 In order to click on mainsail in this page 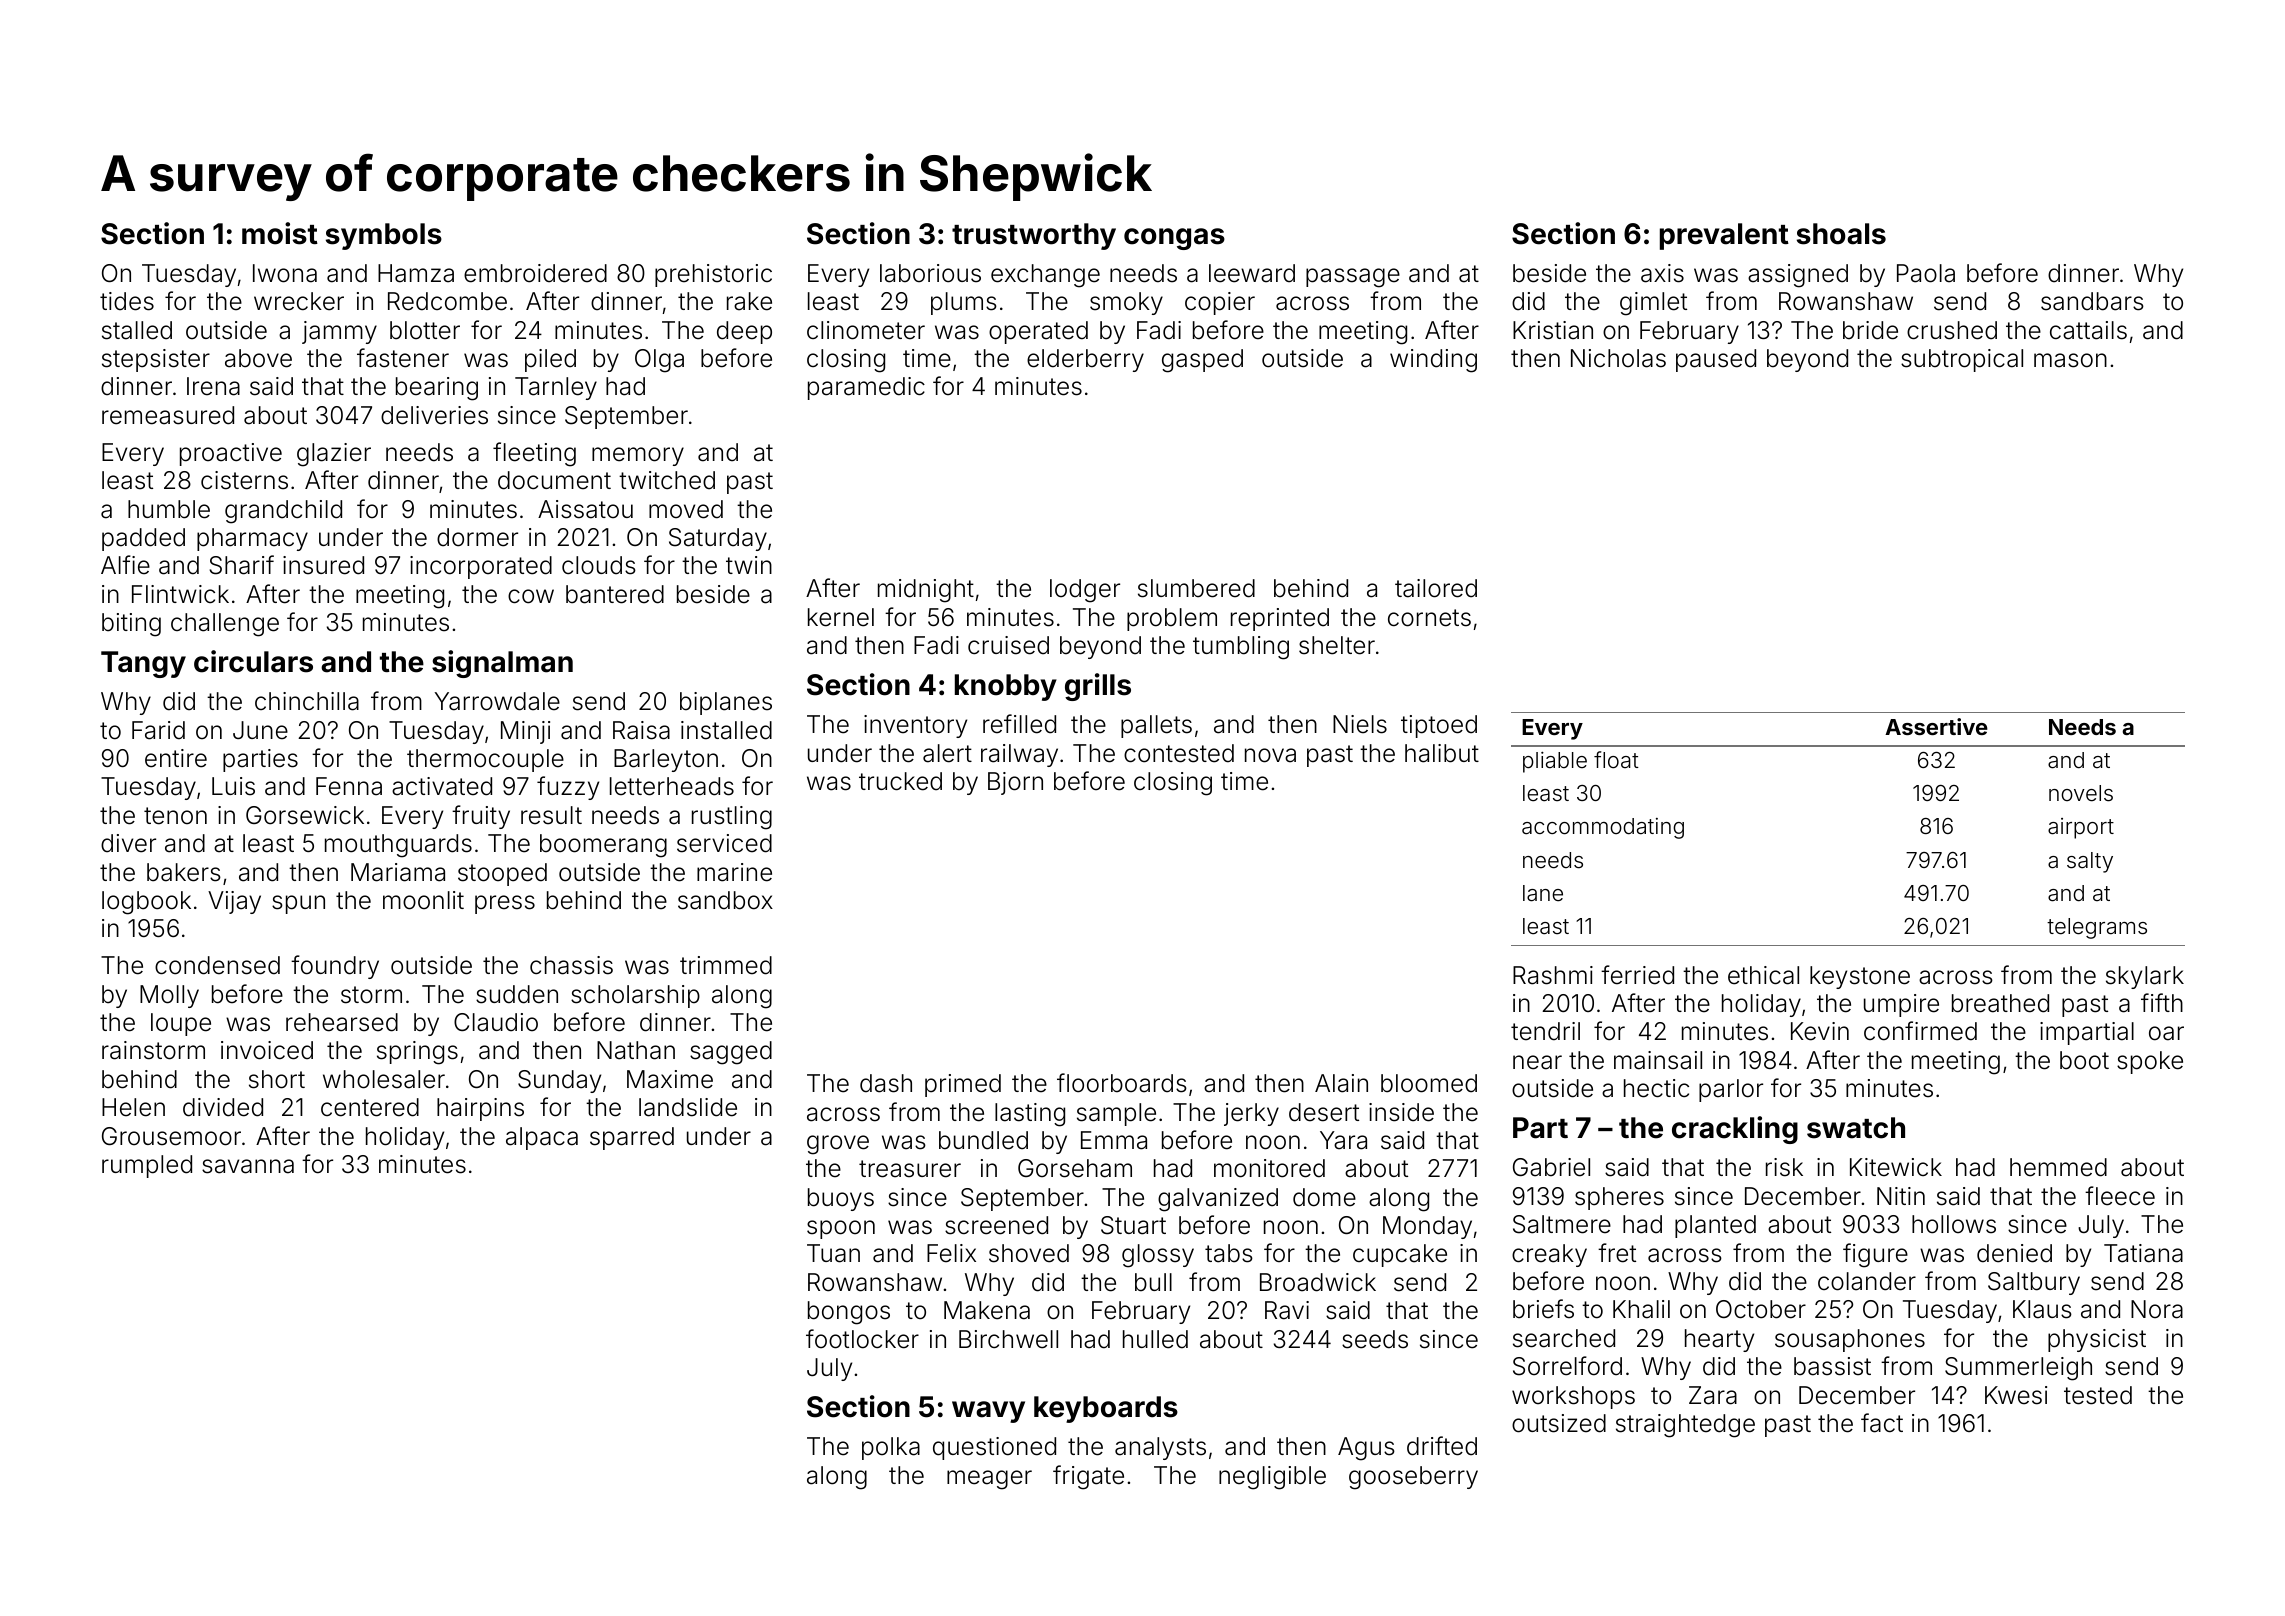, I will do `click(1658, 1060)`.
